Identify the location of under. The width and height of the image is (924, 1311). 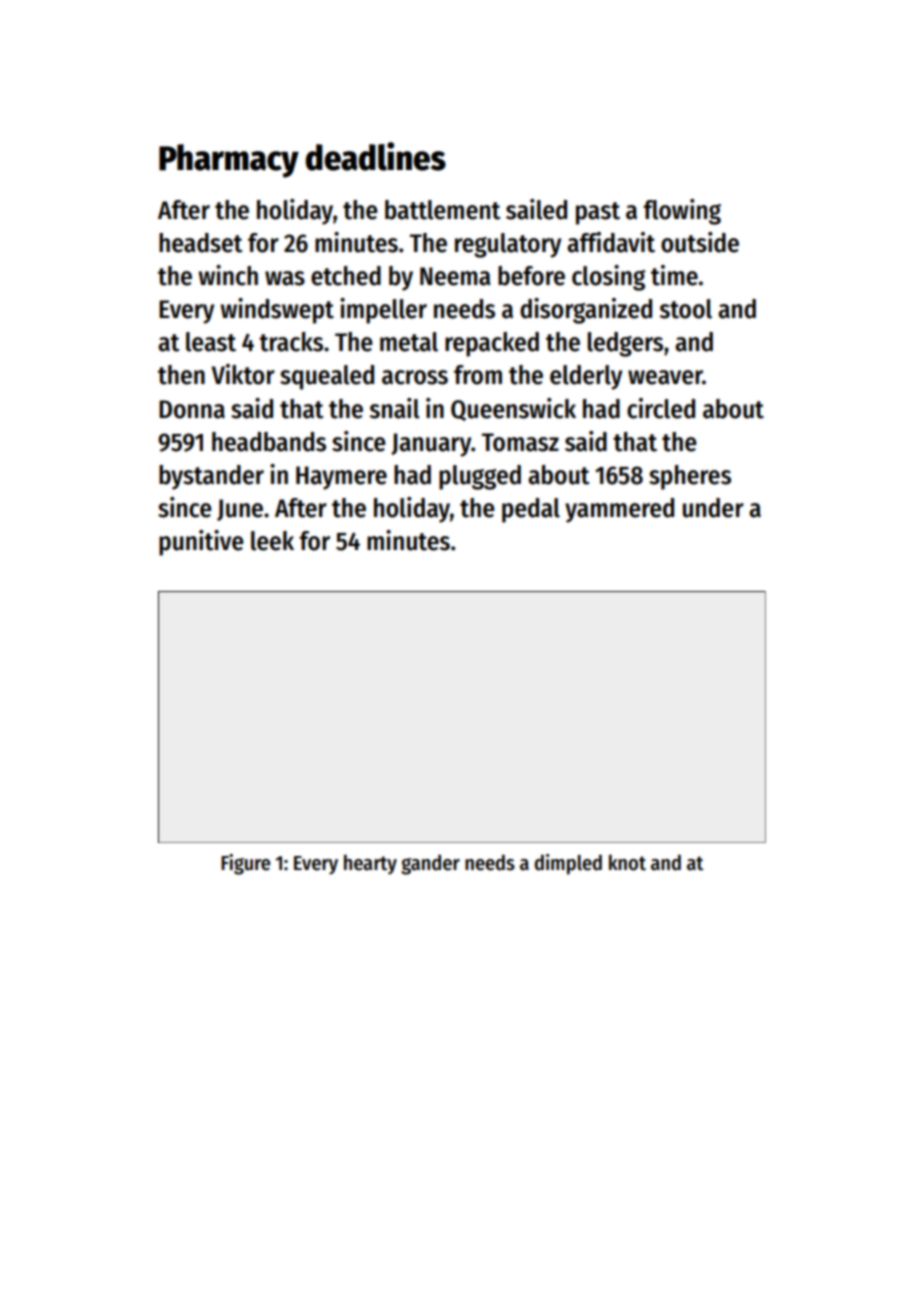
(713, 508).
